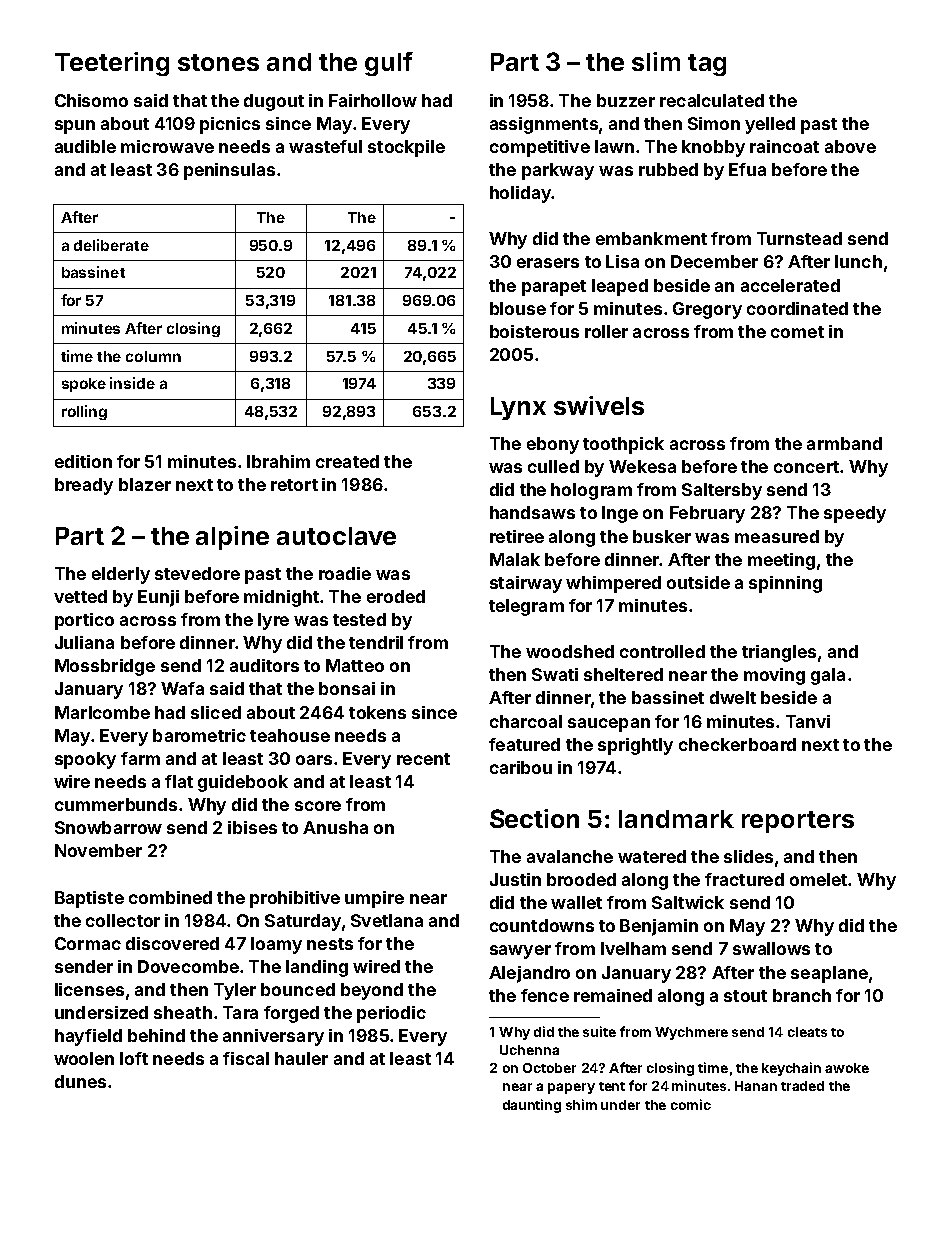 The height and width of the screenshot is (1233, 952). What do you see at coordinates (844, 443) in the screenshot?
I see `armband` at bounding box center [844, 443].
